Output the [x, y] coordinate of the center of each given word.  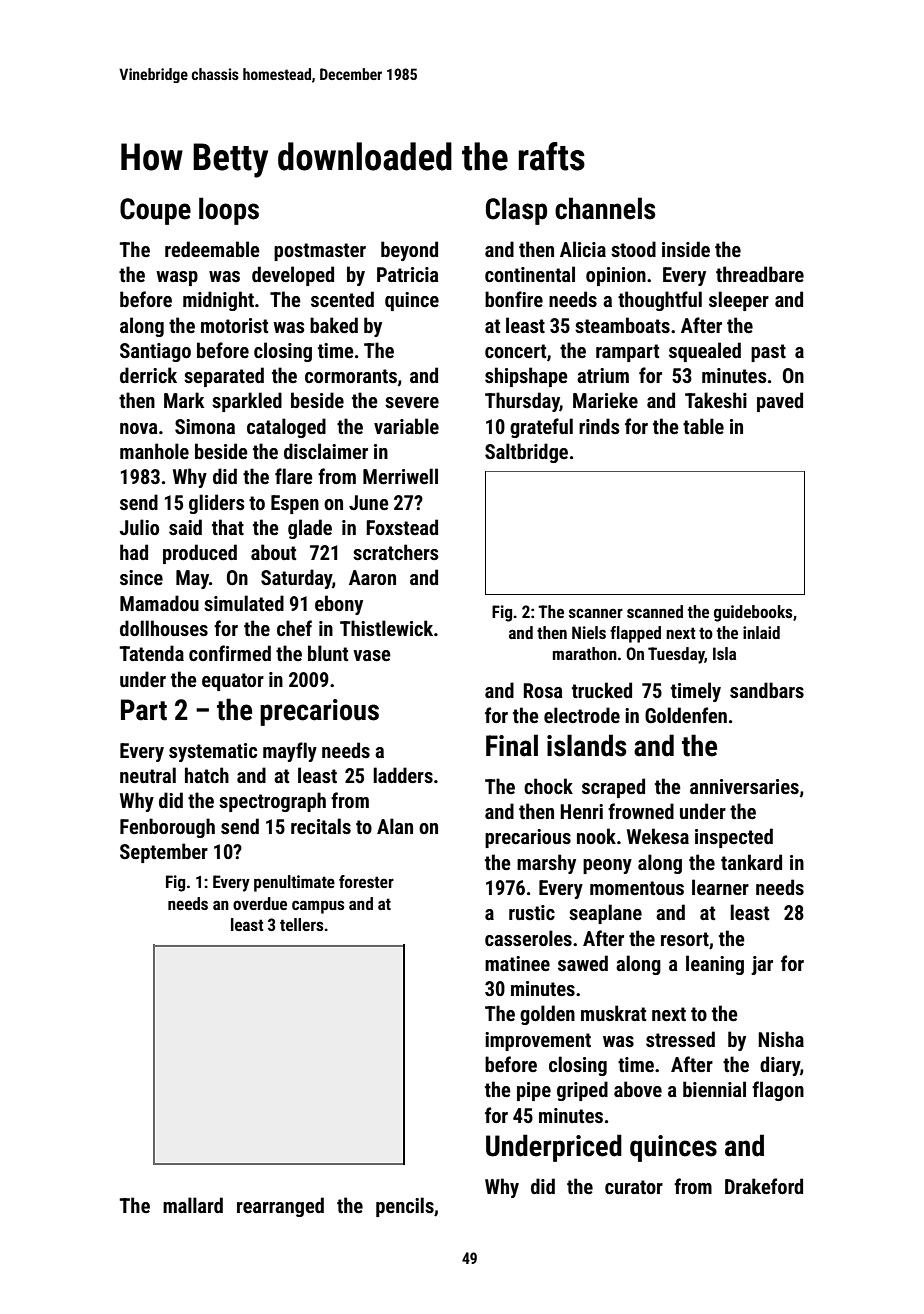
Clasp [516, 211]
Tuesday [676, 655]
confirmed [230, 653]
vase [372, 655]
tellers [301, 924]
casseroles [528, 938]
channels [605, 208]
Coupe [155, 211]
